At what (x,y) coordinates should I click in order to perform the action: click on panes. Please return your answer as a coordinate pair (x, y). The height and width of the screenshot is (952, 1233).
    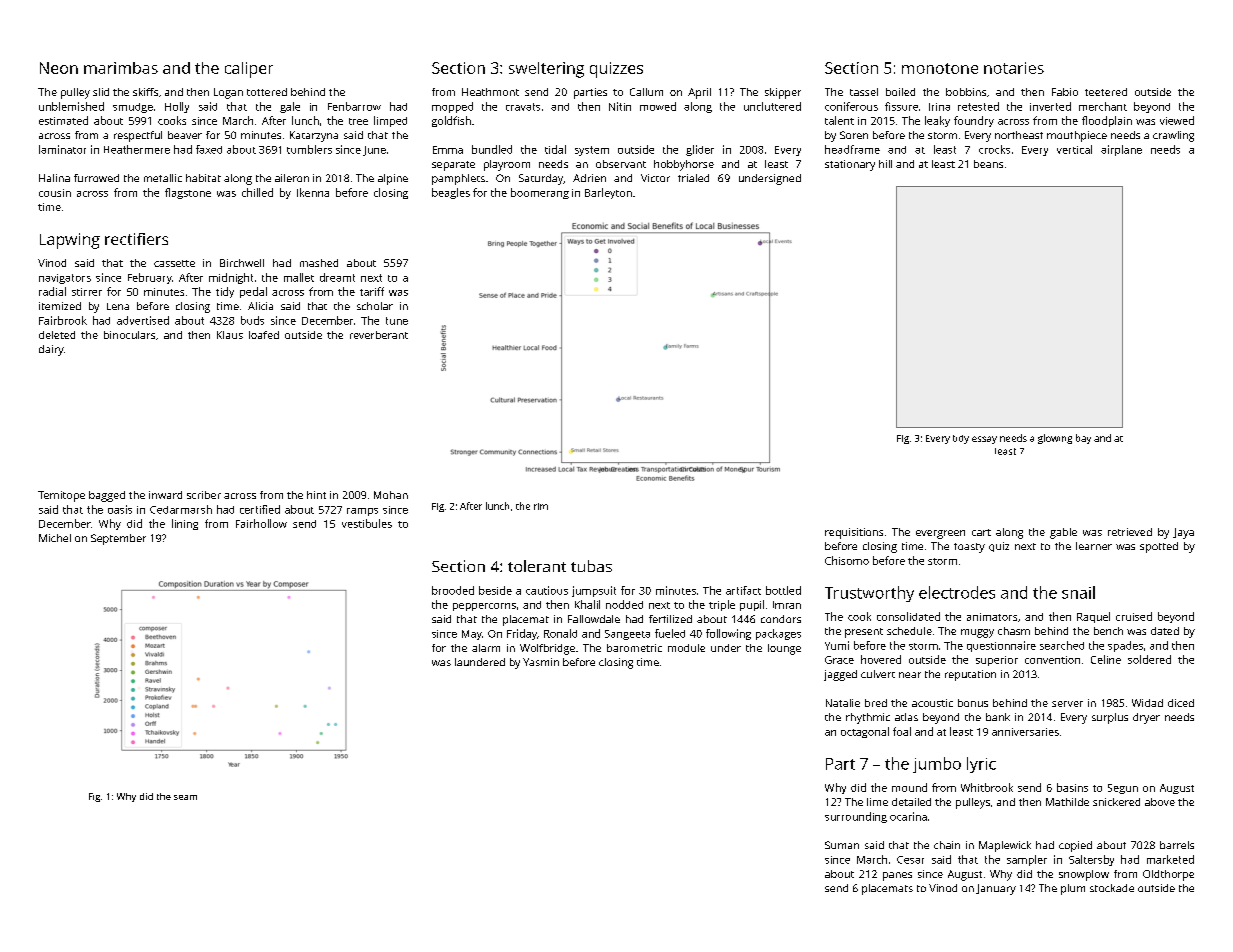
    Looking at the image, I should click on (897, 876).
